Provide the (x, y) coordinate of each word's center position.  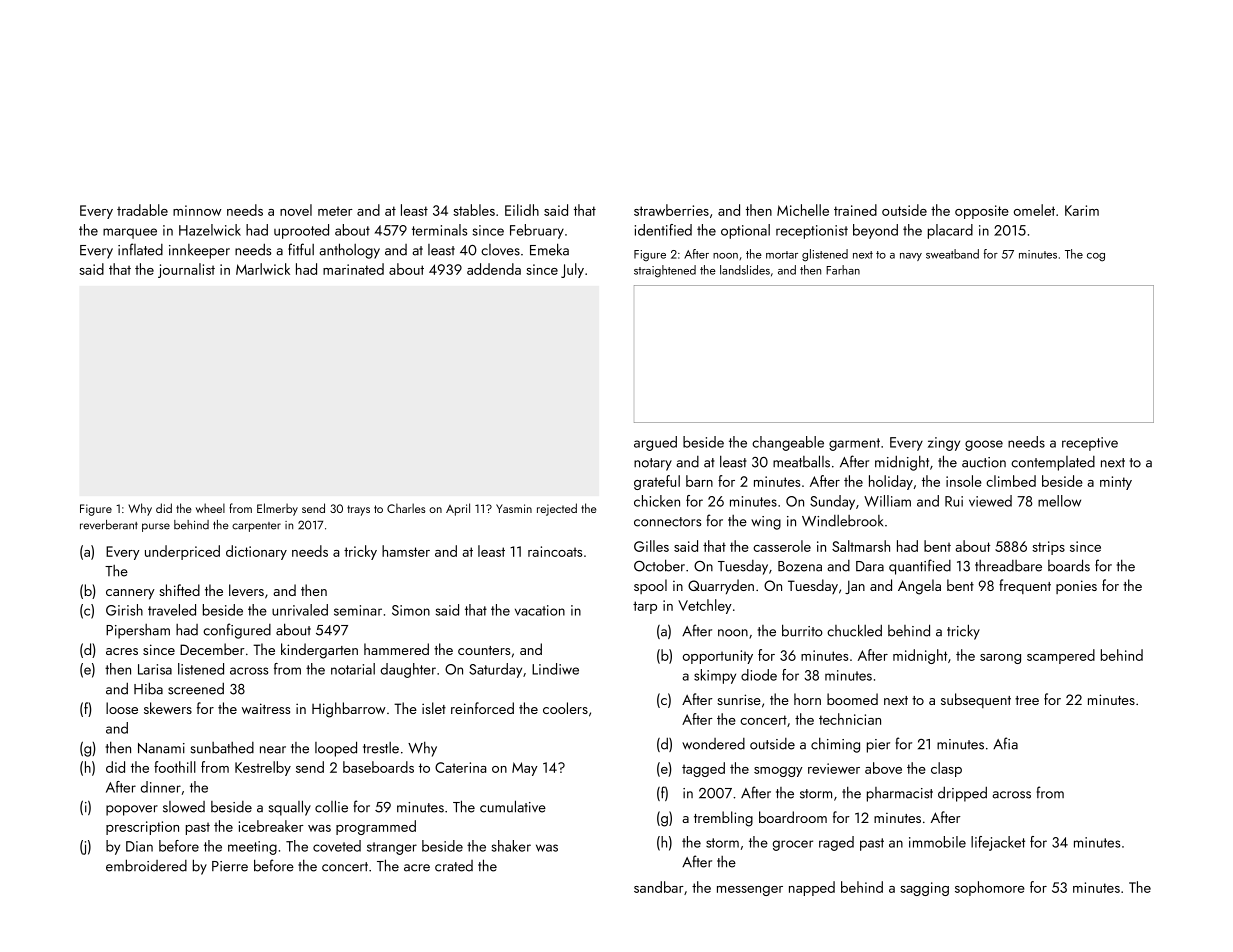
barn (699, 481)
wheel (210, 508)
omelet (1034, 210)
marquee (130, 233)
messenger (750, 891)
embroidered (146, 865)
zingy (944, 444)
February (537, 231)
